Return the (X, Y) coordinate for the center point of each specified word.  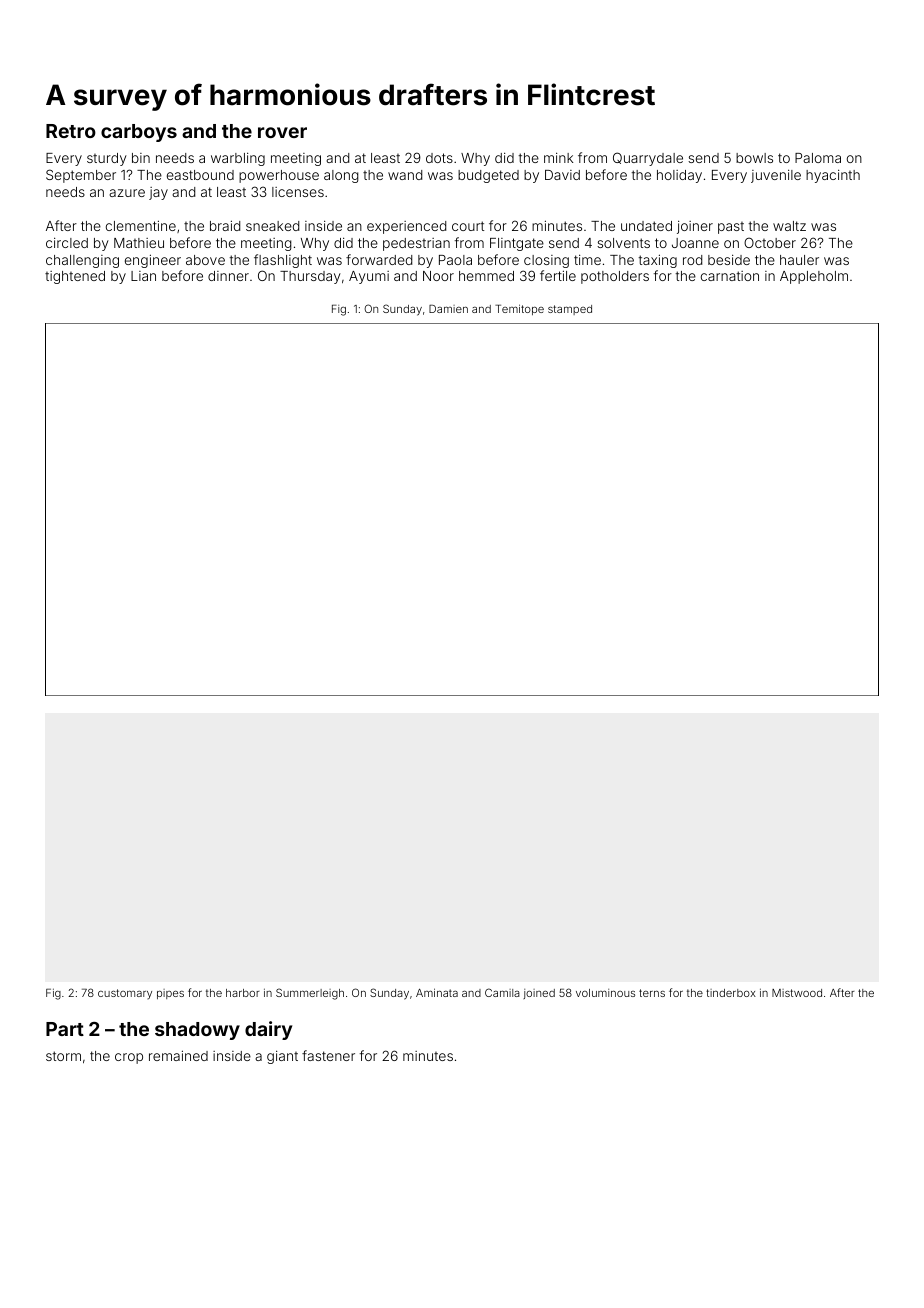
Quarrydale (648, 159)
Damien (448, 309)
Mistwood (797, 993)
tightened (75, 277)
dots (439, 158)
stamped (570, 310)
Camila (502, 992)
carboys (139, 133)
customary (125, 994)
